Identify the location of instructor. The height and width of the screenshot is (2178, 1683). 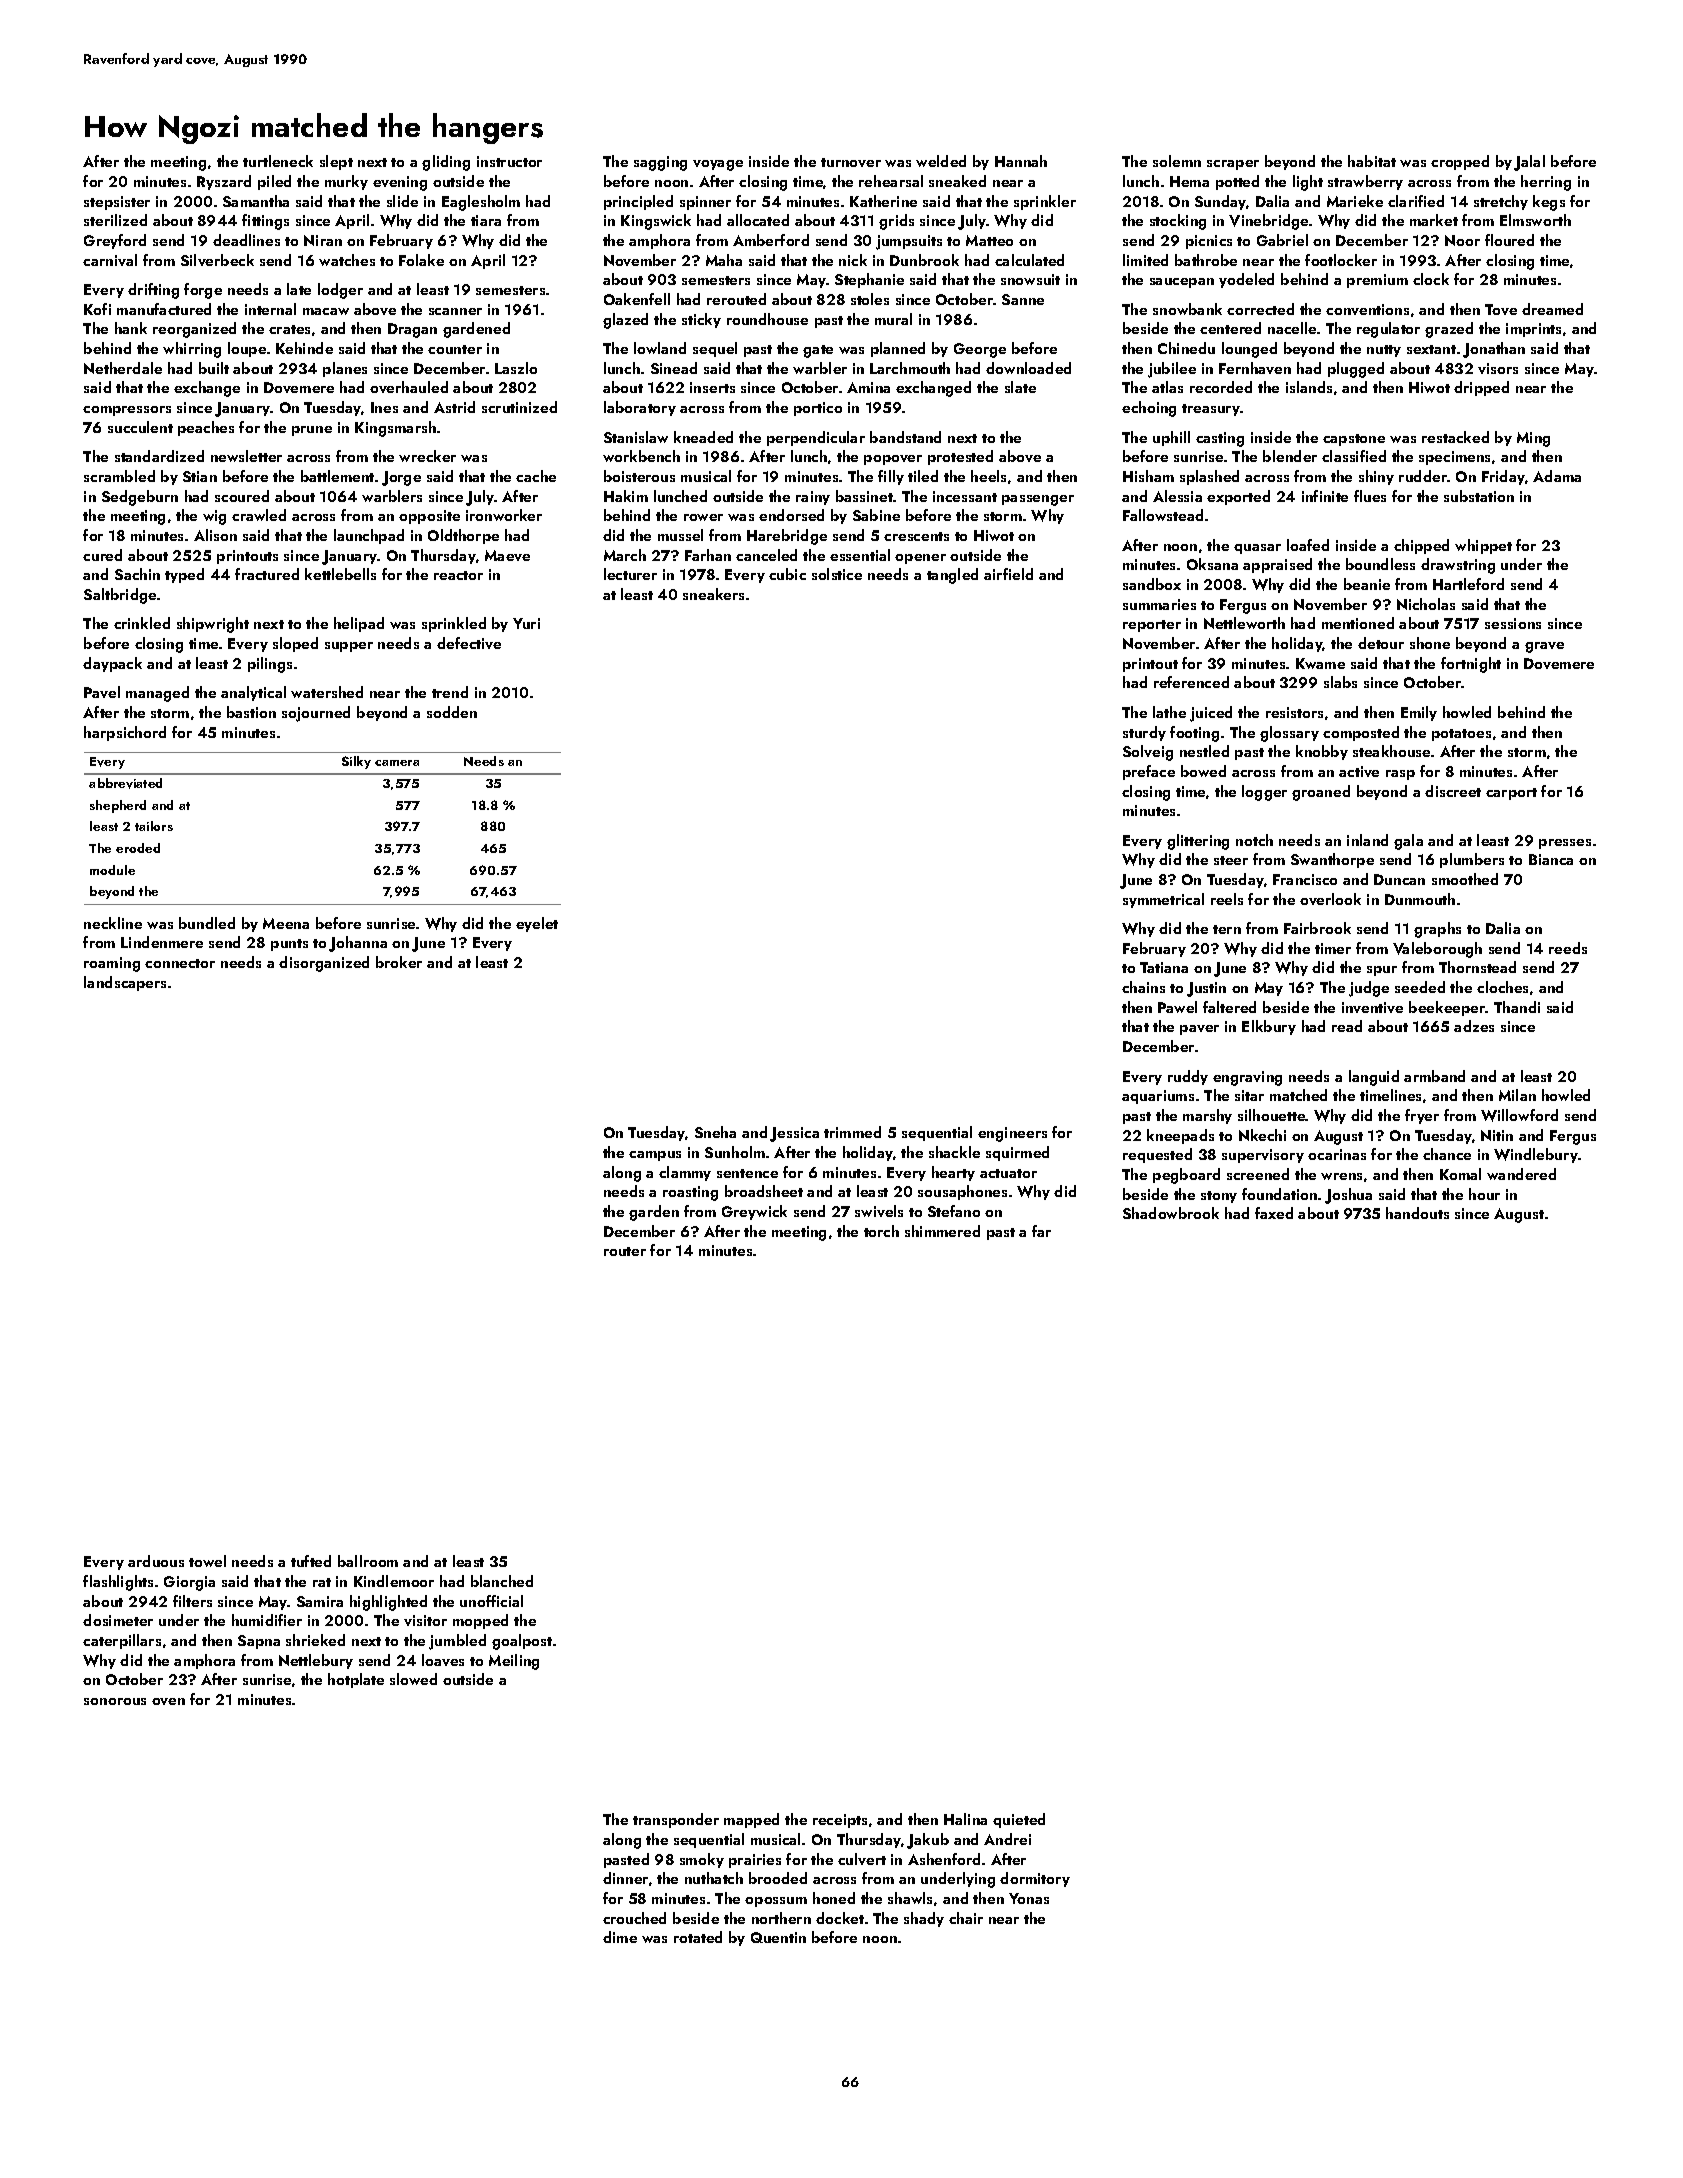
(509, 161).
